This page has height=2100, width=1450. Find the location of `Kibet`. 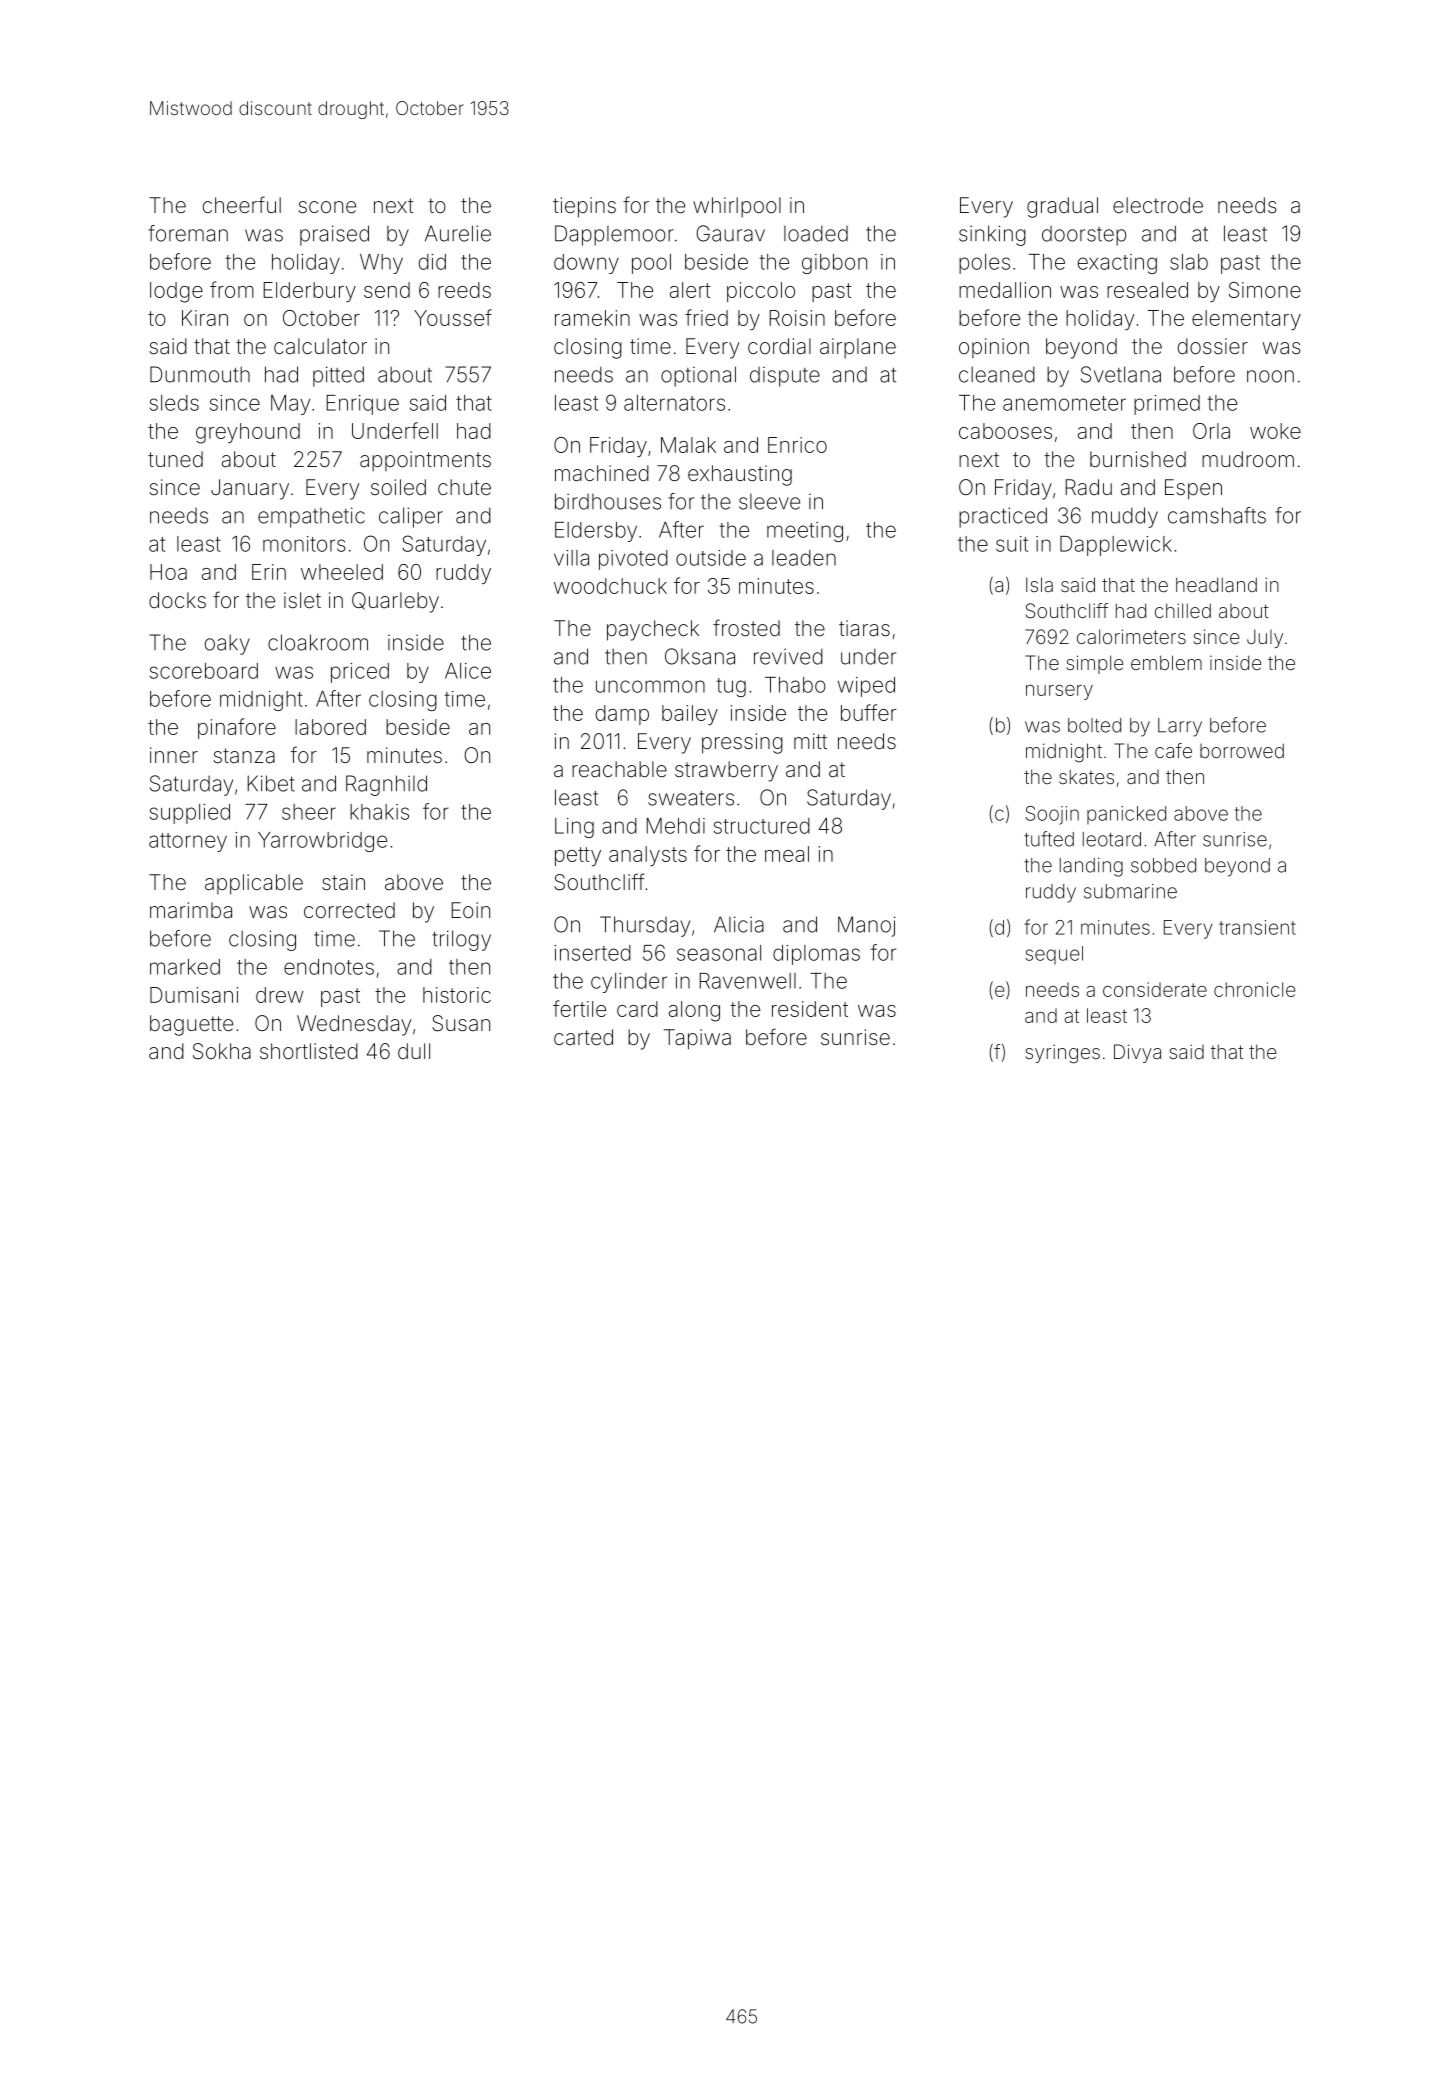

Kibet is located at coordinates (271, 783).
